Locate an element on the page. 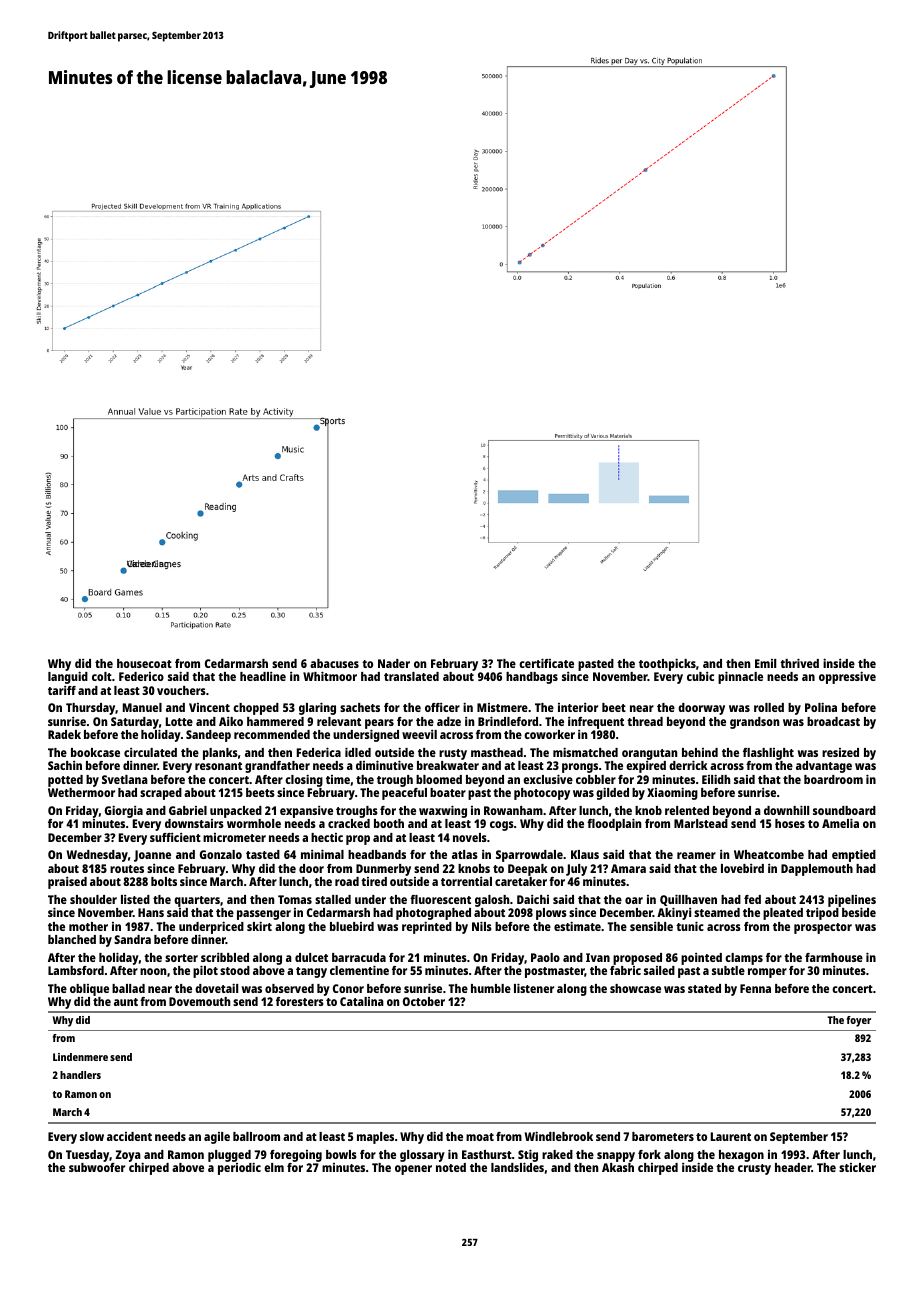 Image resolution: width=924 pixels, height=1308 pixels. pleated is located at coordinates (783, 914).
